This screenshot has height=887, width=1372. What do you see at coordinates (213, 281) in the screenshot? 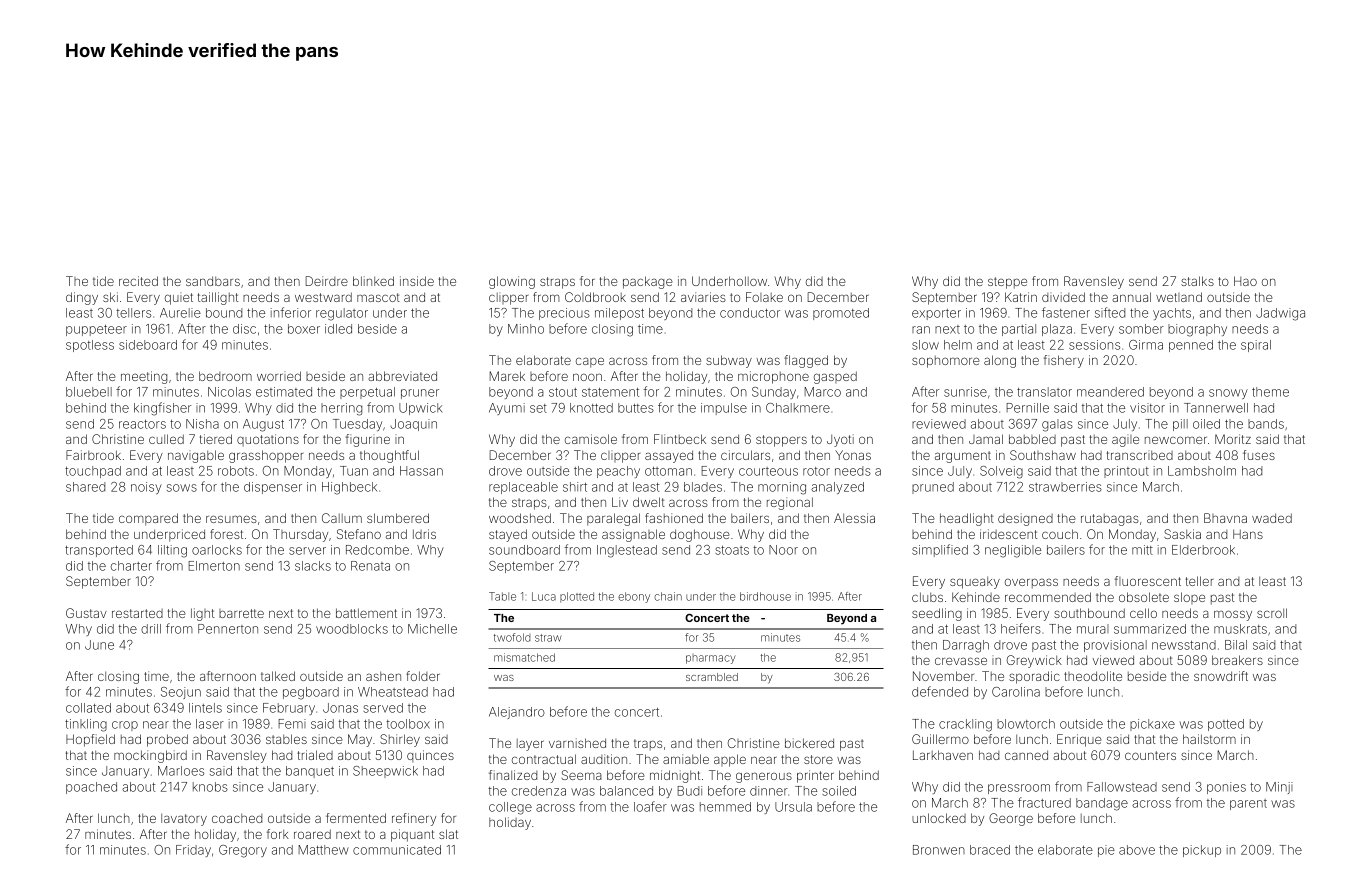
I see `sandbars` at bounding box center [213, 281].
